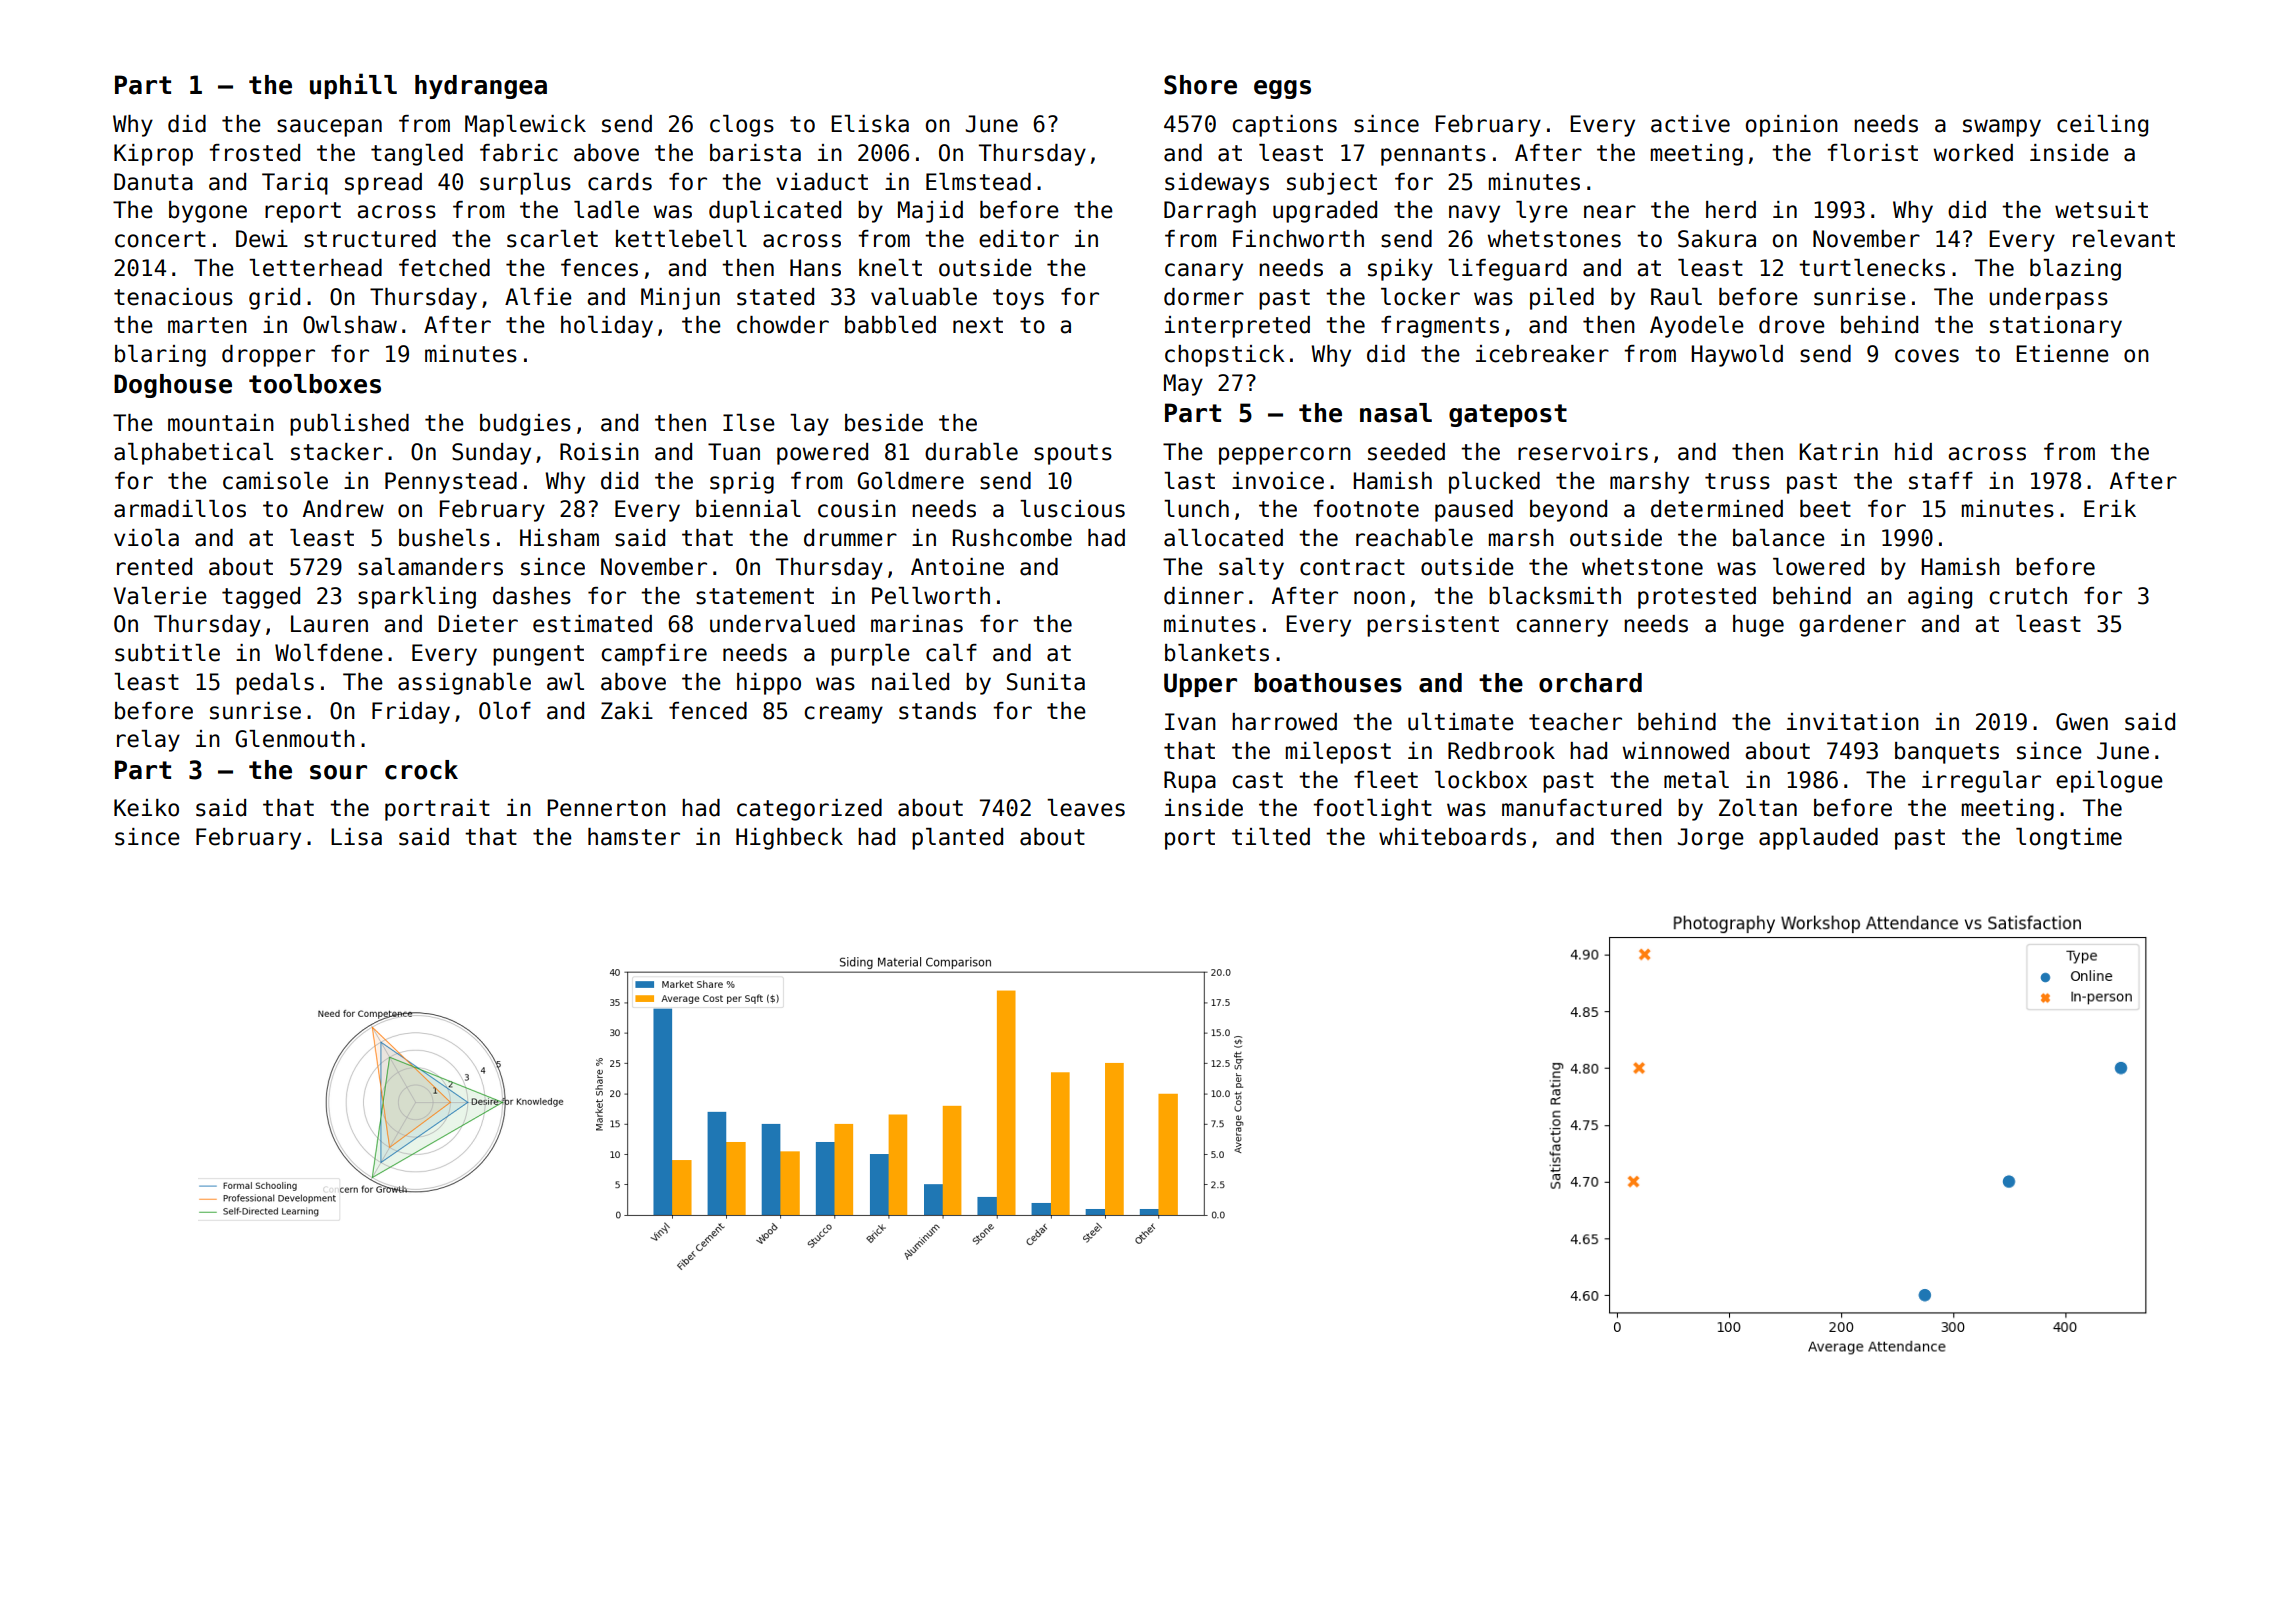  I want to click on canary, so click(1204, 272).
